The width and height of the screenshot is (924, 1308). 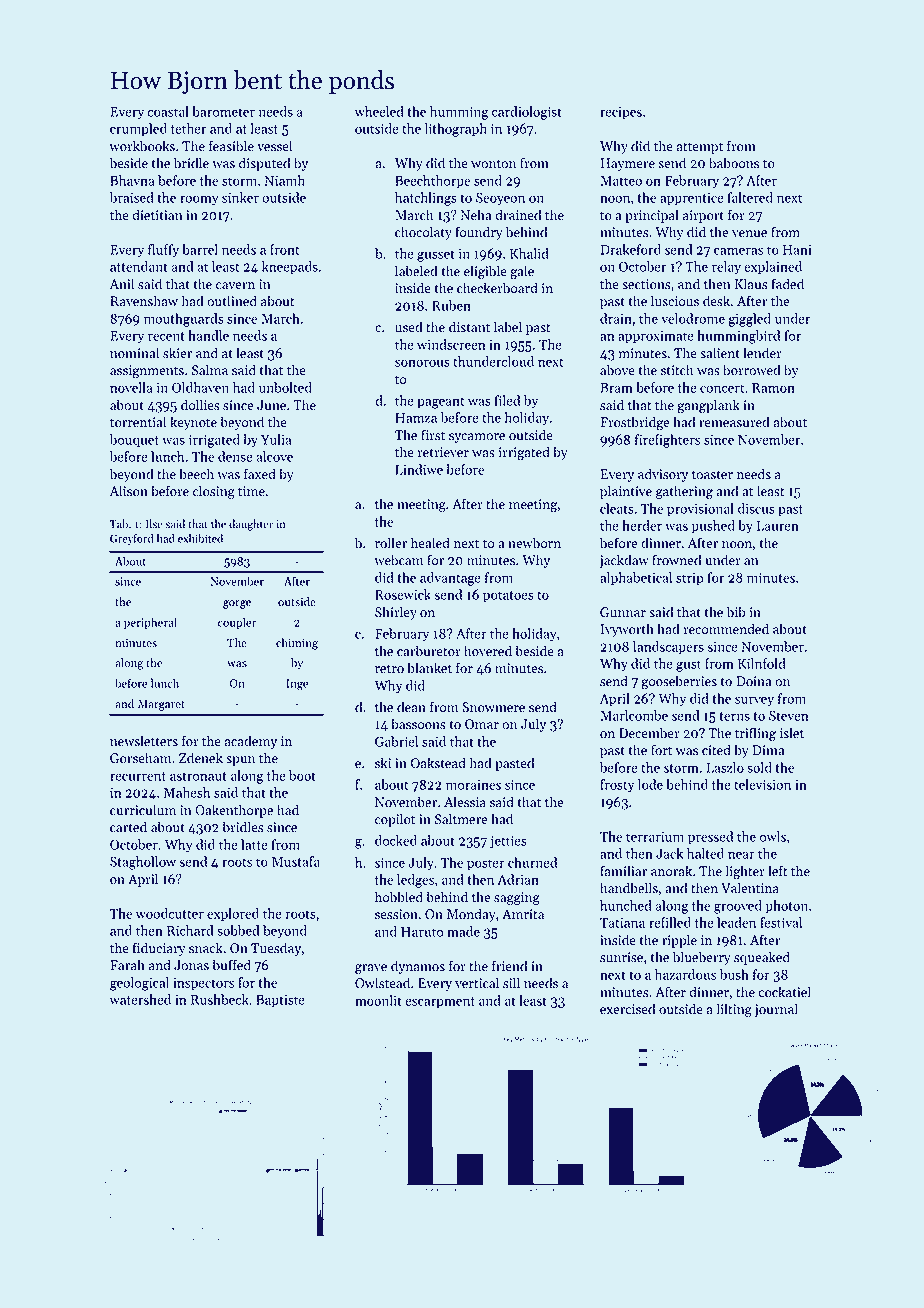 I want to click on sinker, so click(x=240, y=197).
